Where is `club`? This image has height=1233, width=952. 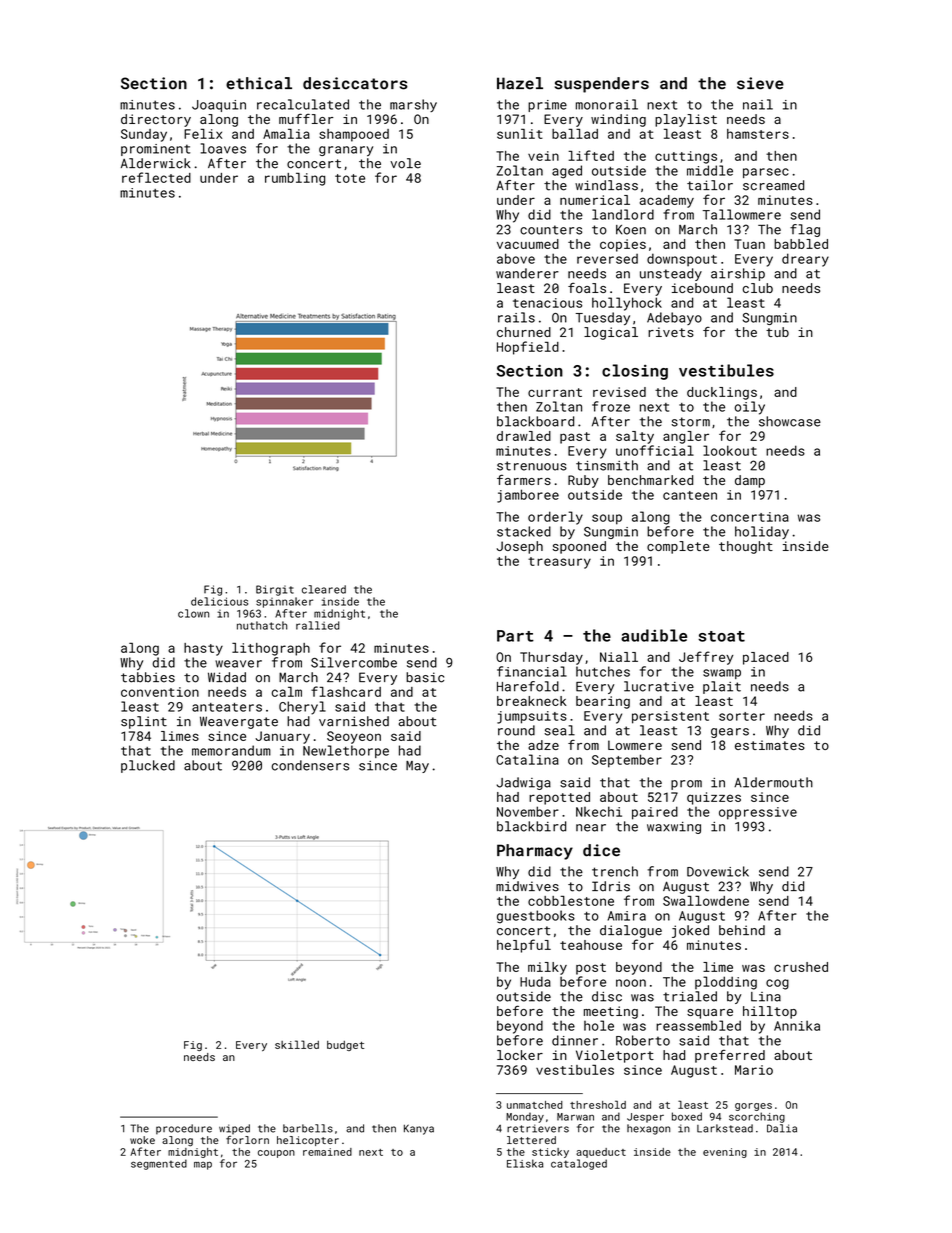 club is located at coordinates (757, 288).
